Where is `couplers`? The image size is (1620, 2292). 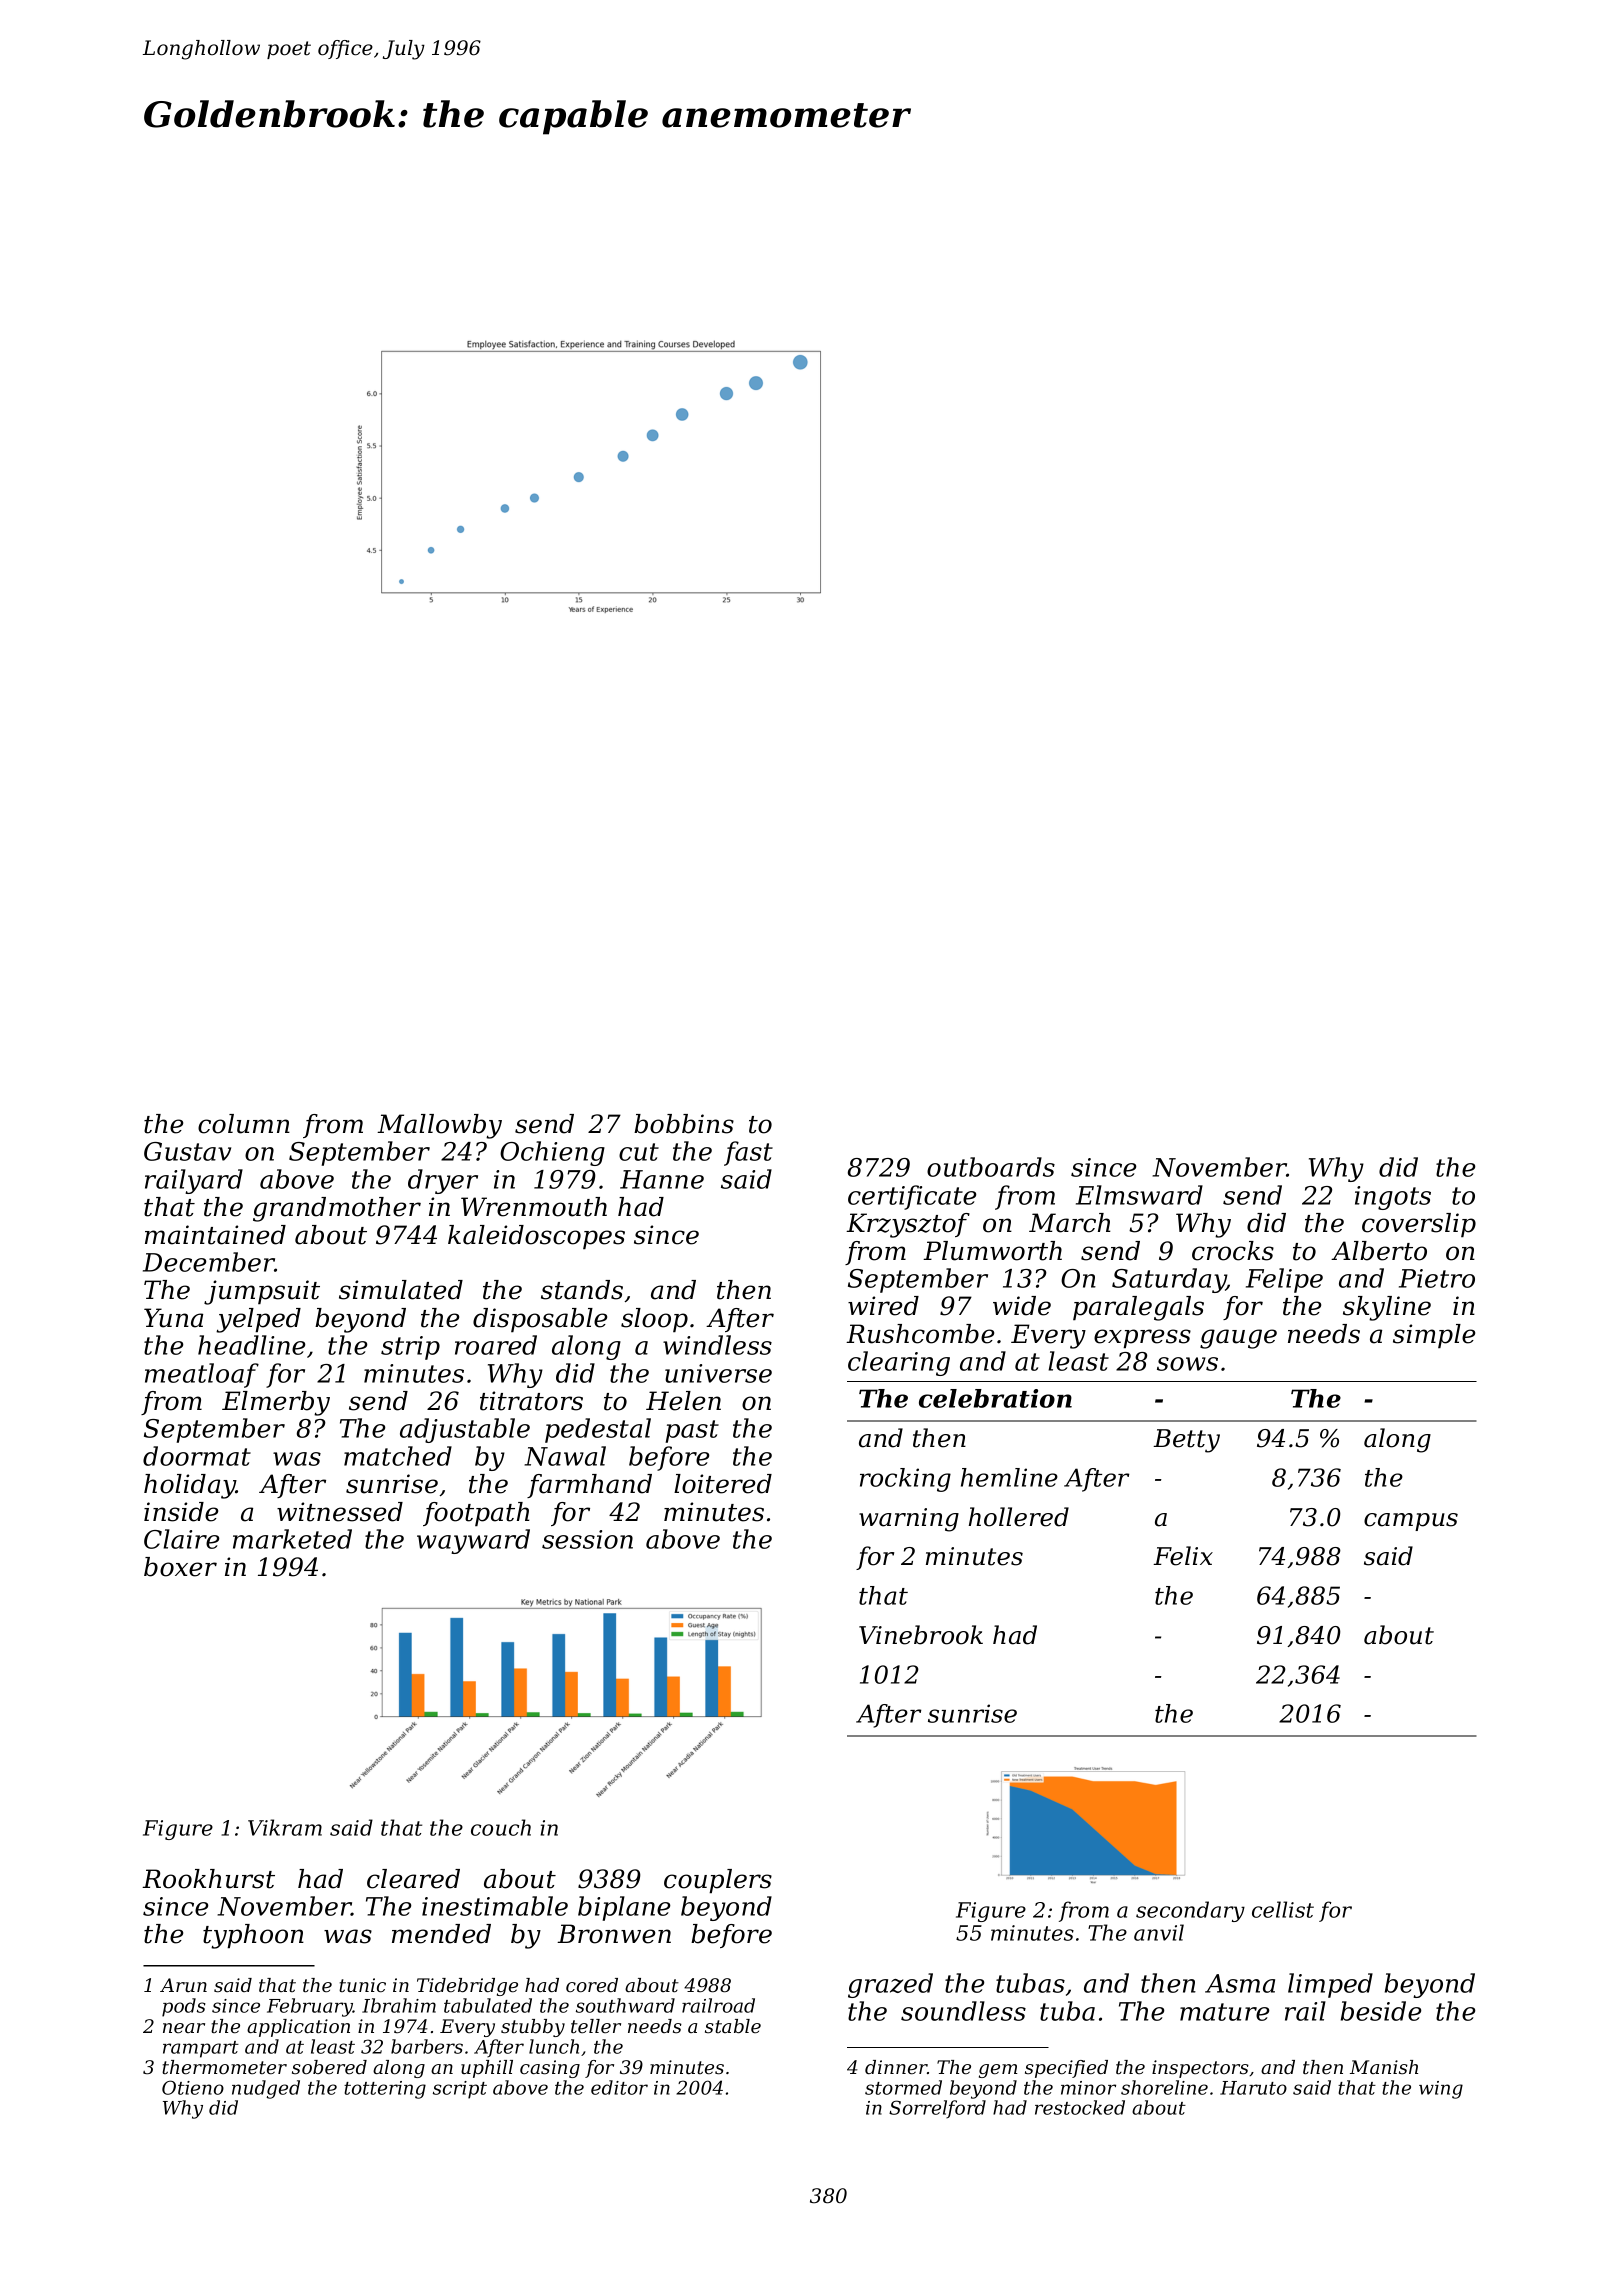
couplers is located at coordinates (718, 1881).
